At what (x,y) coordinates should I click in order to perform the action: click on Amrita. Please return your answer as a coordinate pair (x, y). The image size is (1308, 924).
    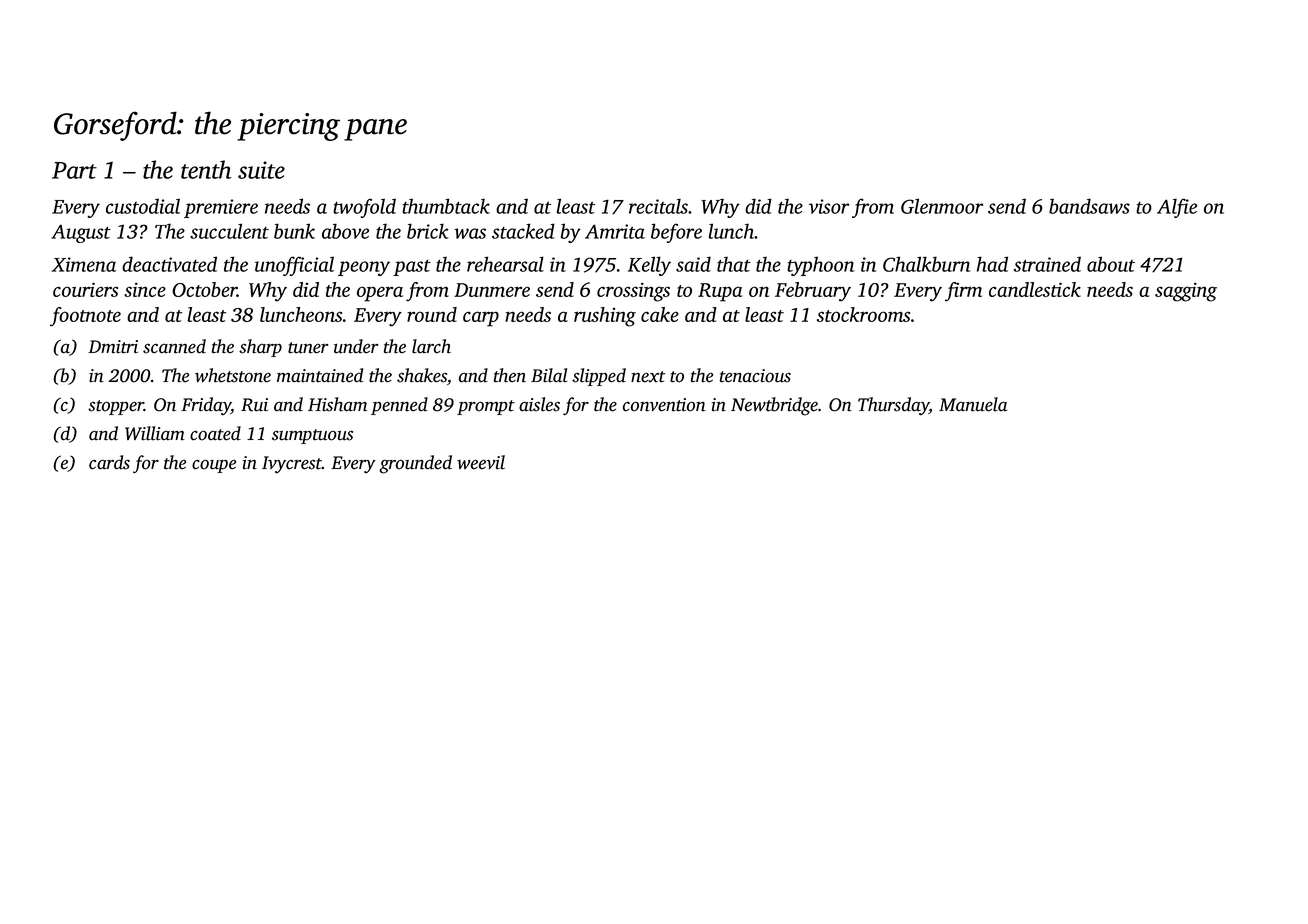
    Looking at the image, I should click on (615, 231).
